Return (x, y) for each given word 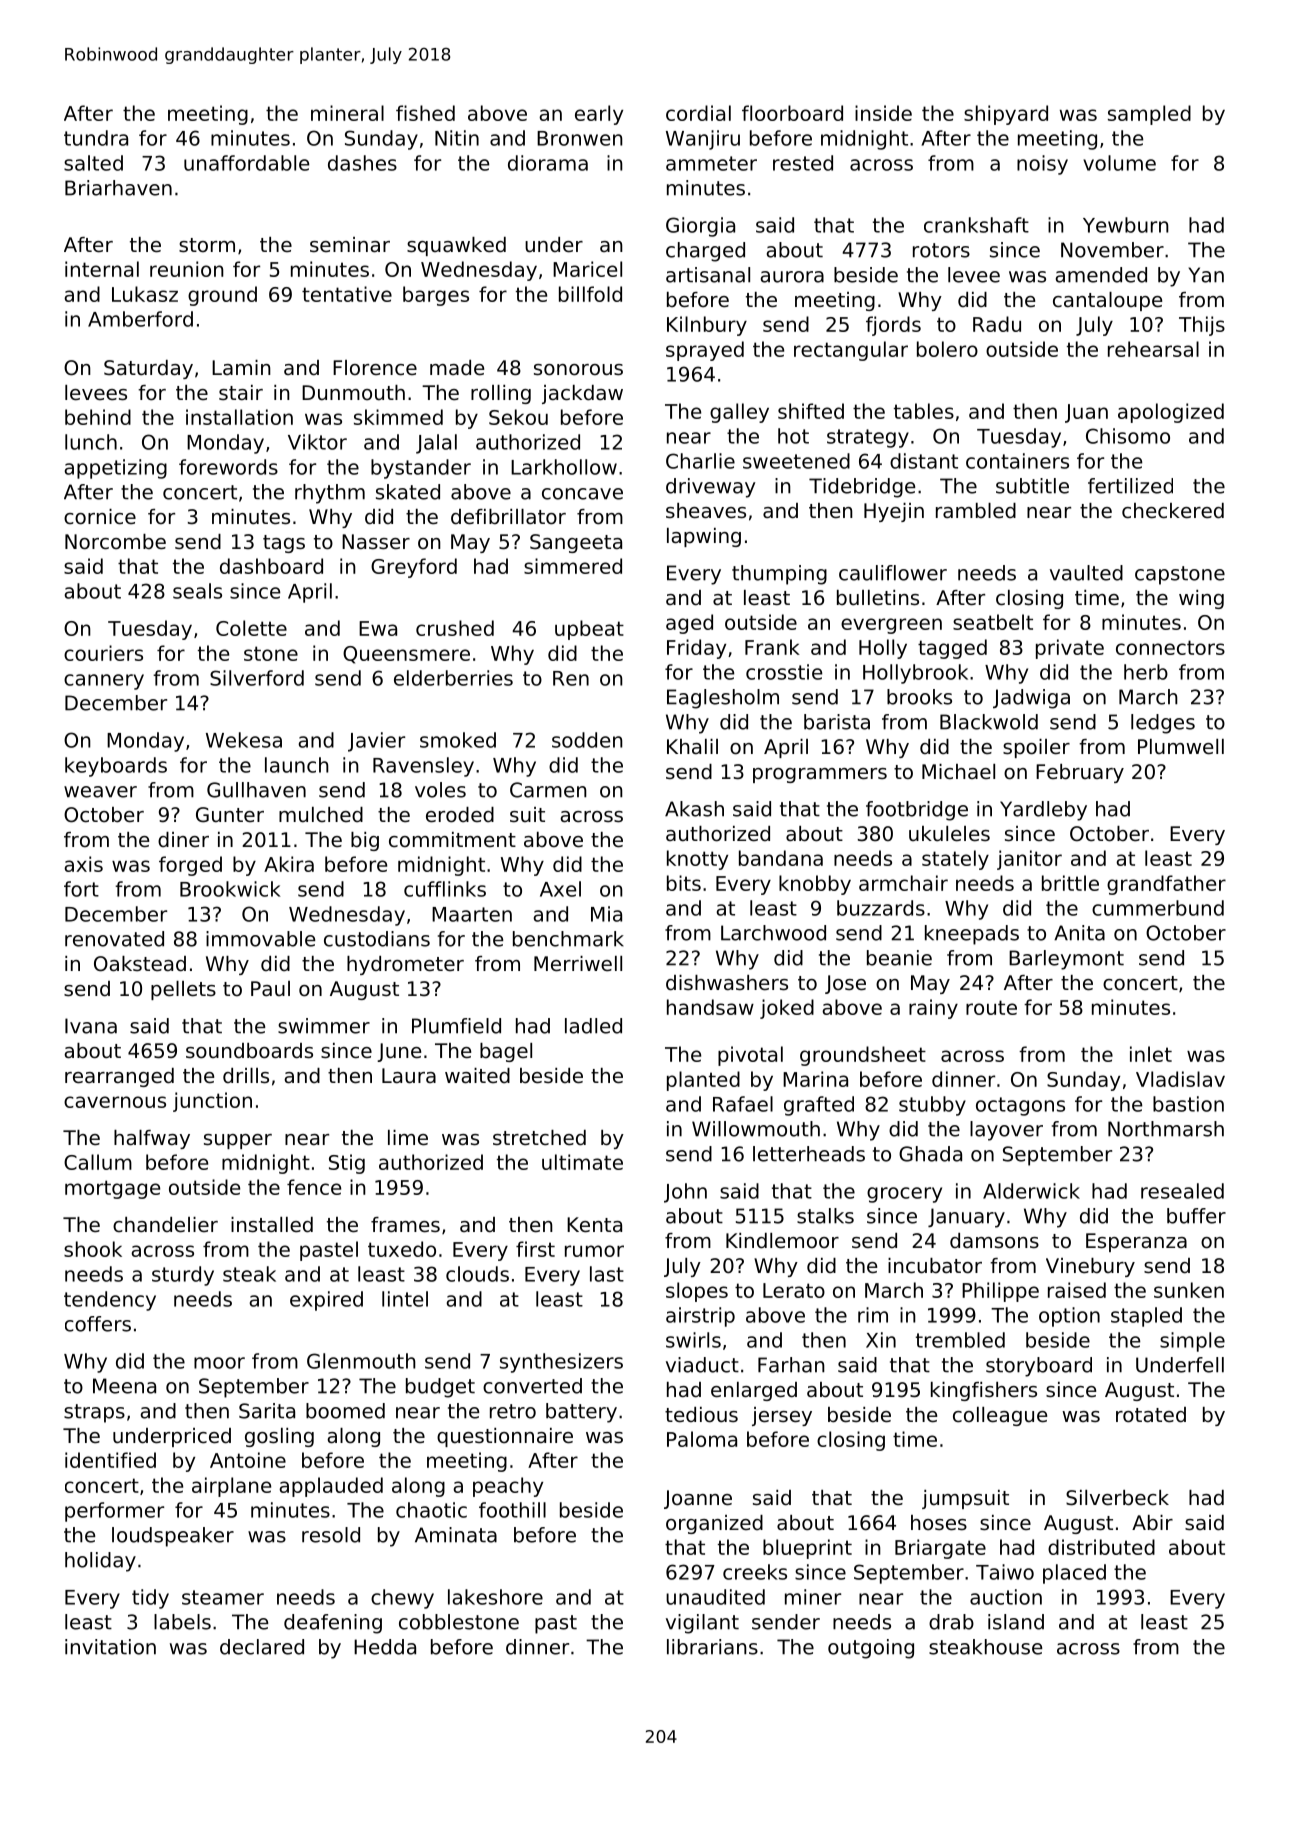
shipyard (1006, 115)
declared (262, 1647)
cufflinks (445, 889)
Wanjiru (703, 140)
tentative (347, 294)
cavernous (115, 1102)
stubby (932, 1106)
